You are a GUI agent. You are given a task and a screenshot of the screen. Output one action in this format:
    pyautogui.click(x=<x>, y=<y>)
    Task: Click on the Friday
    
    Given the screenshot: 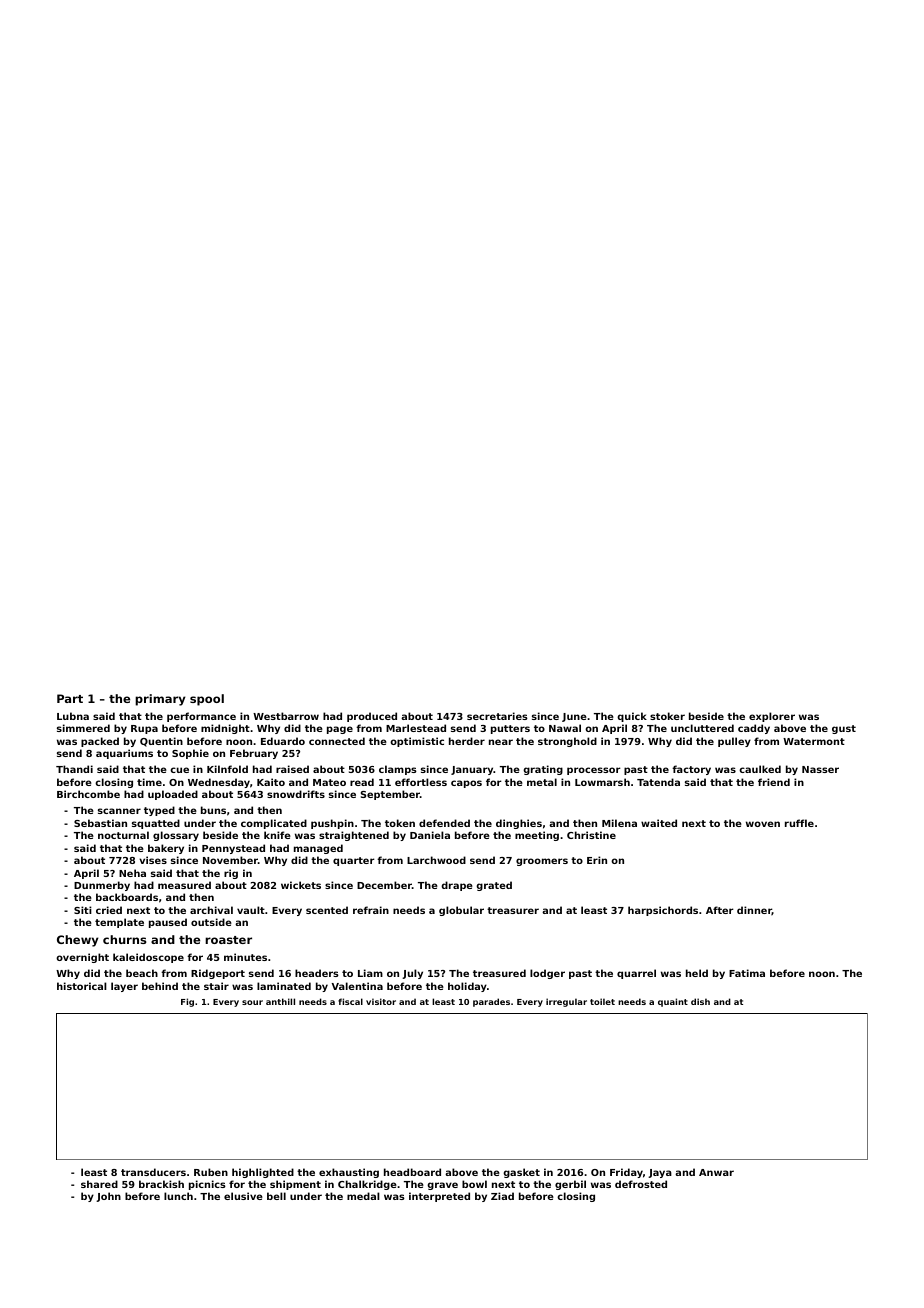 What is the action you would take?
    pyautogui.click(x=626, y=1173)
